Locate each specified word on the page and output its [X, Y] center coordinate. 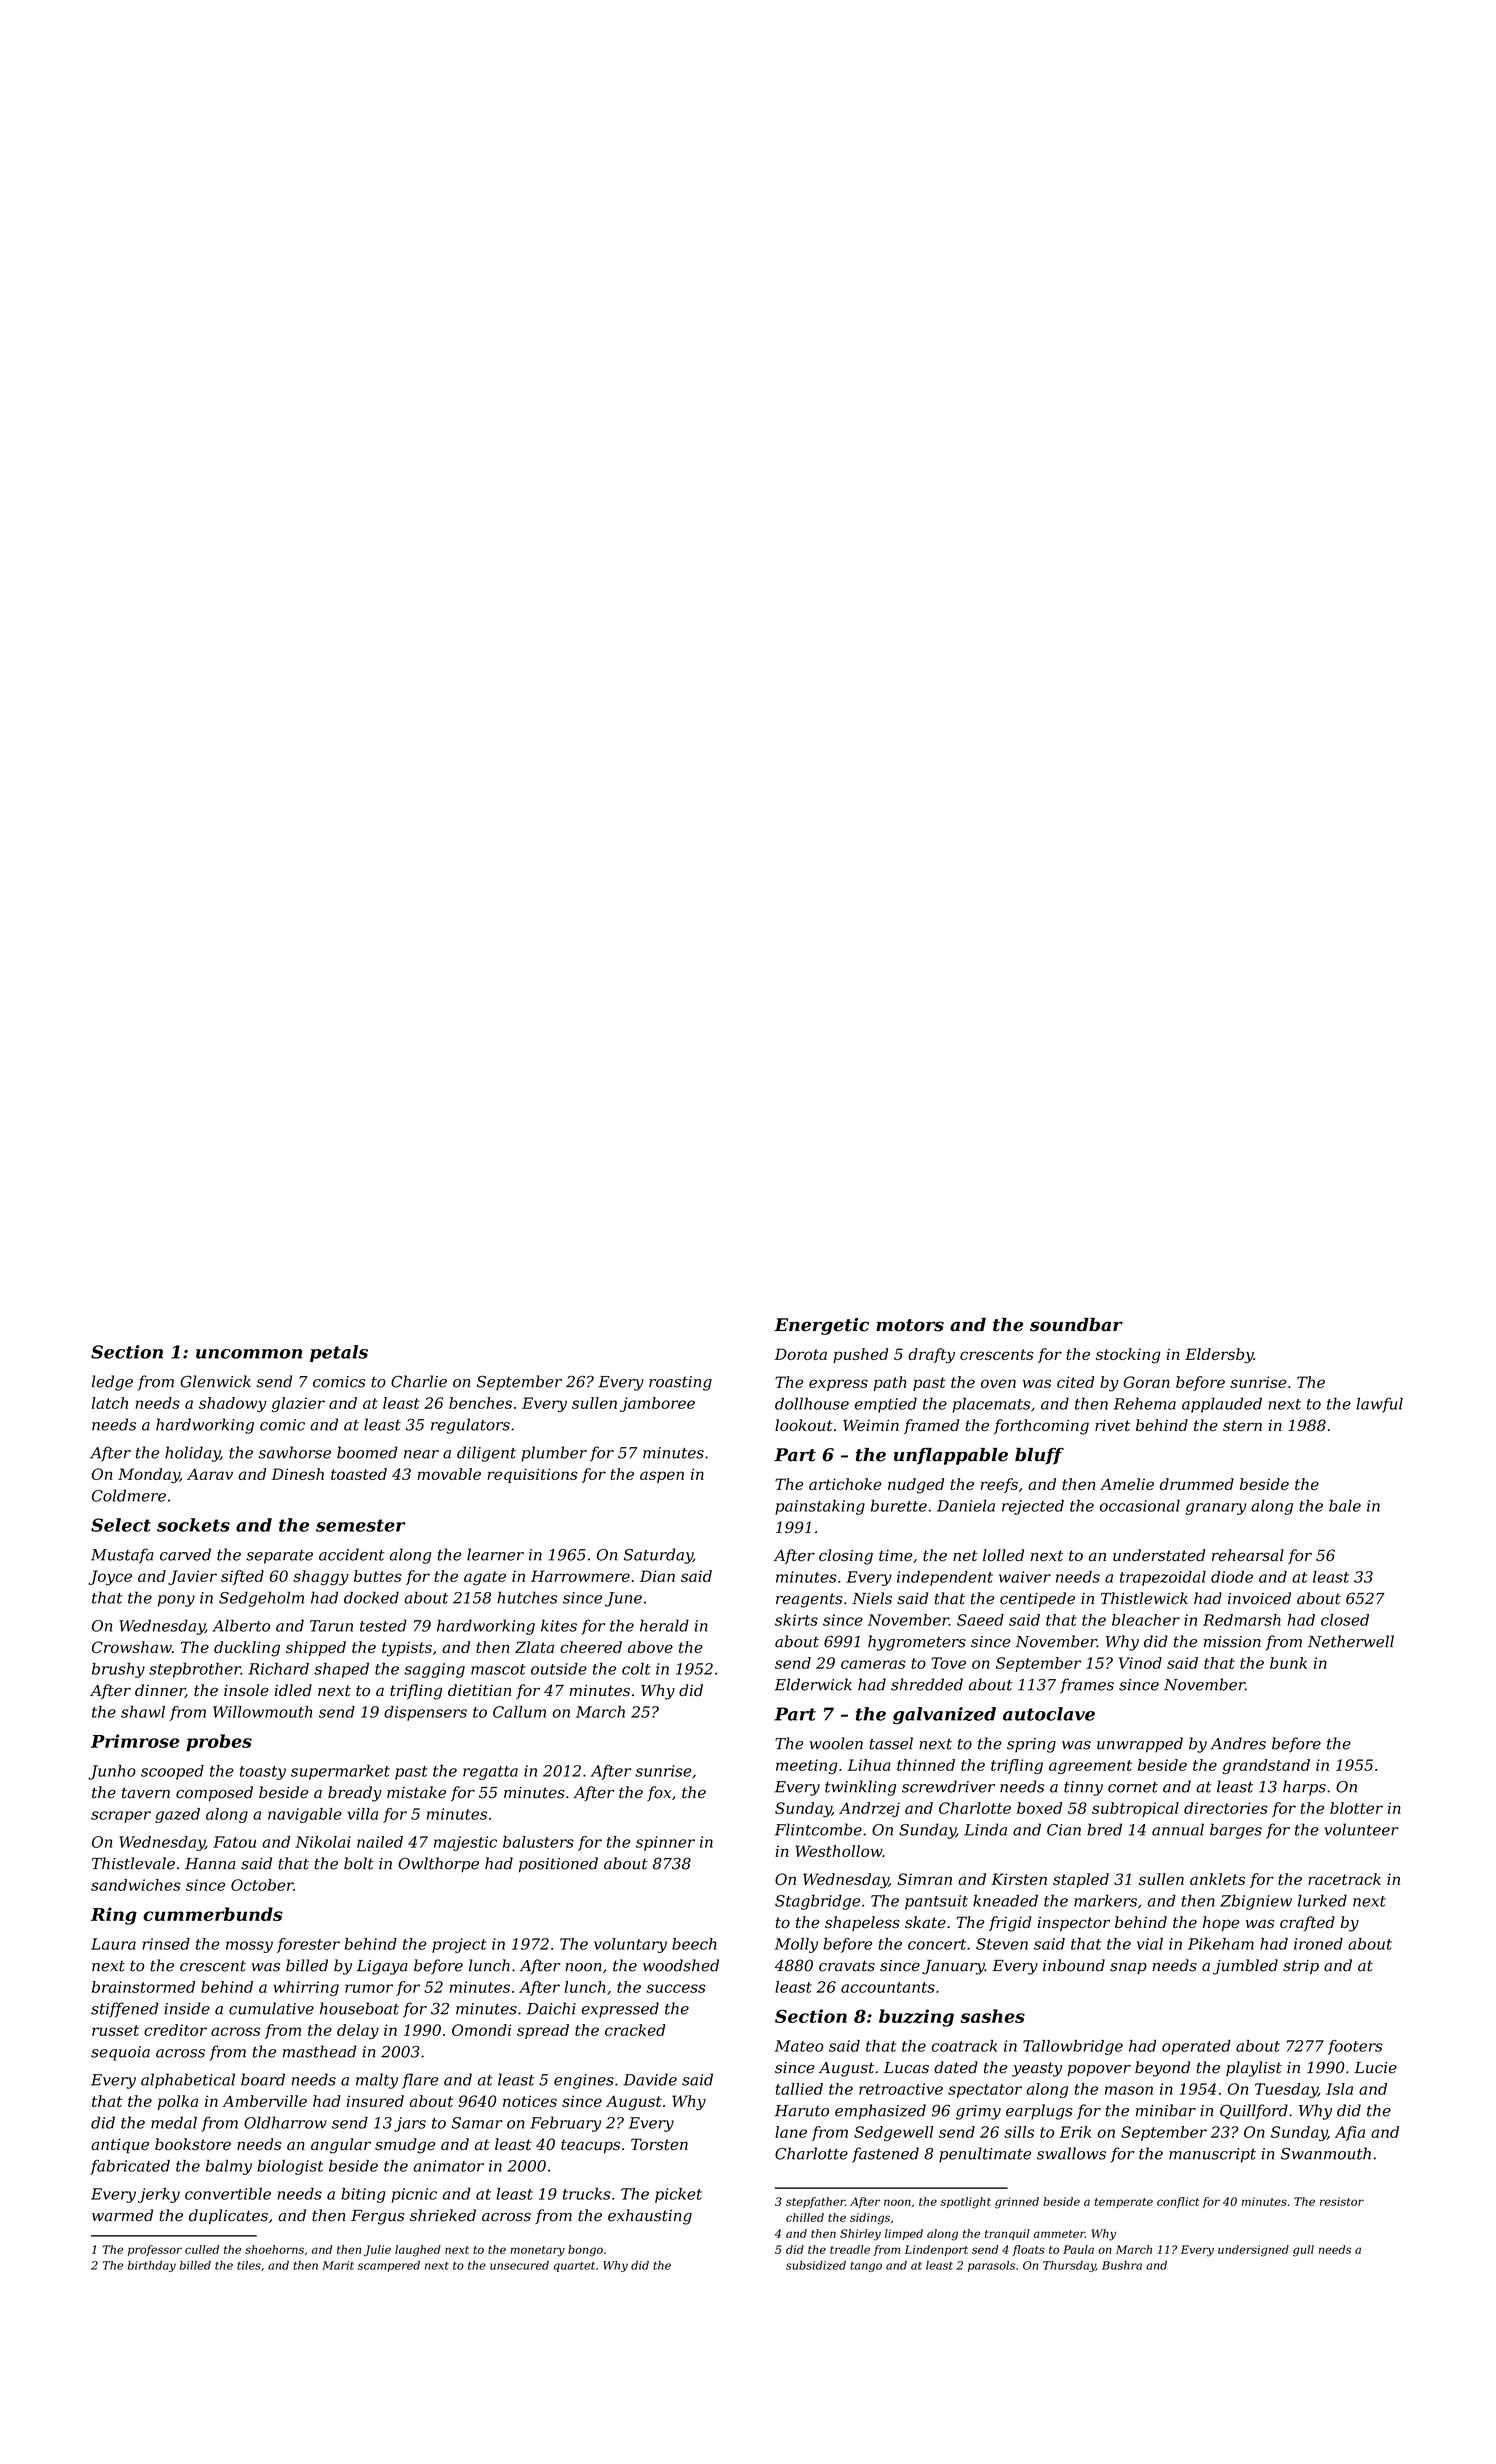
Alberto [241, 1625]
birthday [152, 2266]
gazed [177, 1815]
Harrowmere [580, 1576]
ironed [1318, 1944]
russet [115, 2030]
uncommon [249, 1354]
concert [937, 1944]
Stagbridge [817, 1902]
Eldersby [1219, 1356]
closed [1345, 1620]
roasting [680, 1383]
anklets [1217, 1879]
